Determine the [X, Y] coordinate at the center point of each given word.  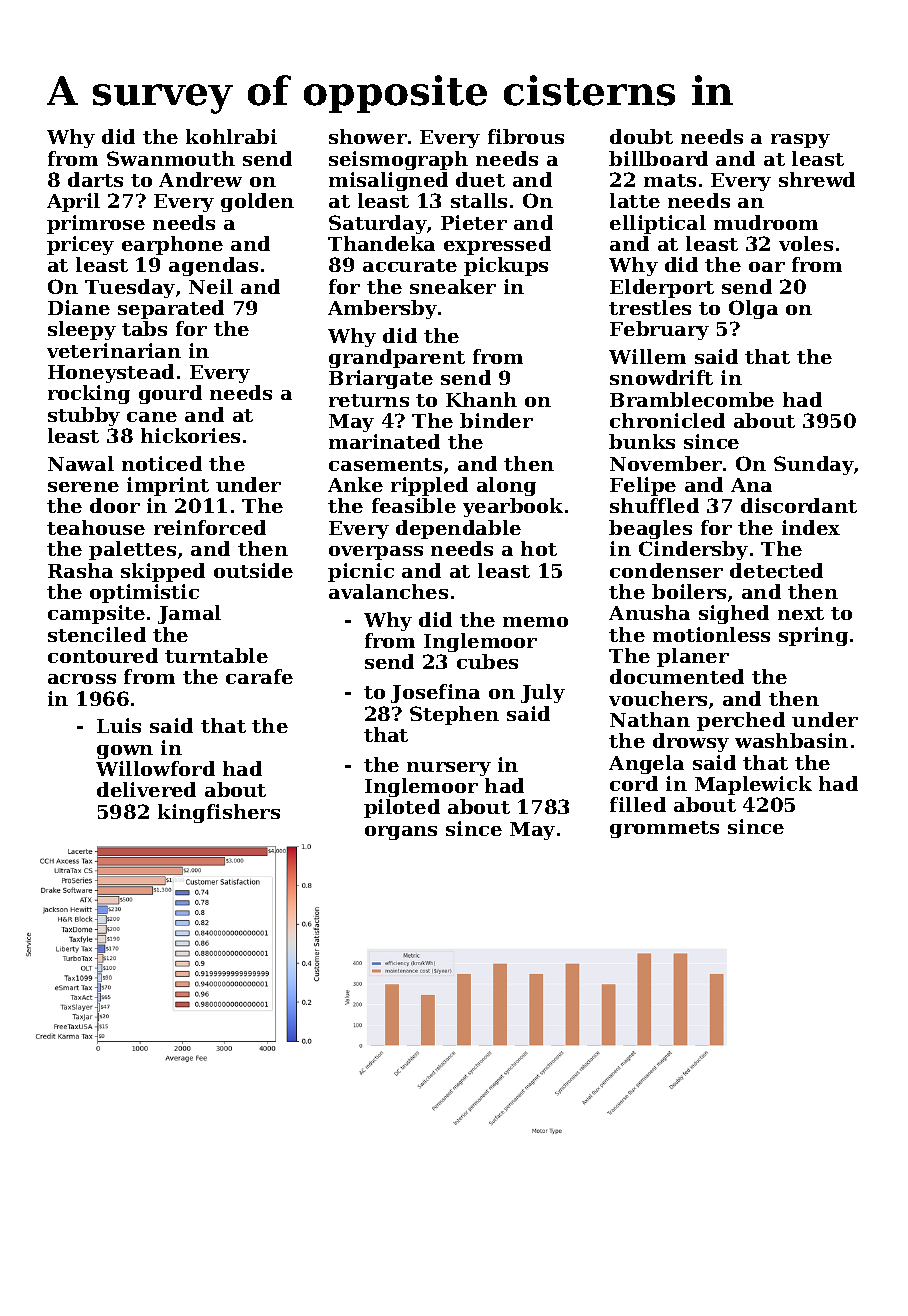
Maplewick [753, 785]
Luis [119, 725]
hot [539, 548]
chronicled [667, 420]
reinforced [210, 527]
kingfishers [219, 813]
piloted [402, 808]
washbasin [791, 740]
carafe [259, 676]
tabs [144, 328]
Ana [751, 485]
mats [670, 180]
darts [95, 179]
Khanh [481, 399]
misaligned [388, 181]
